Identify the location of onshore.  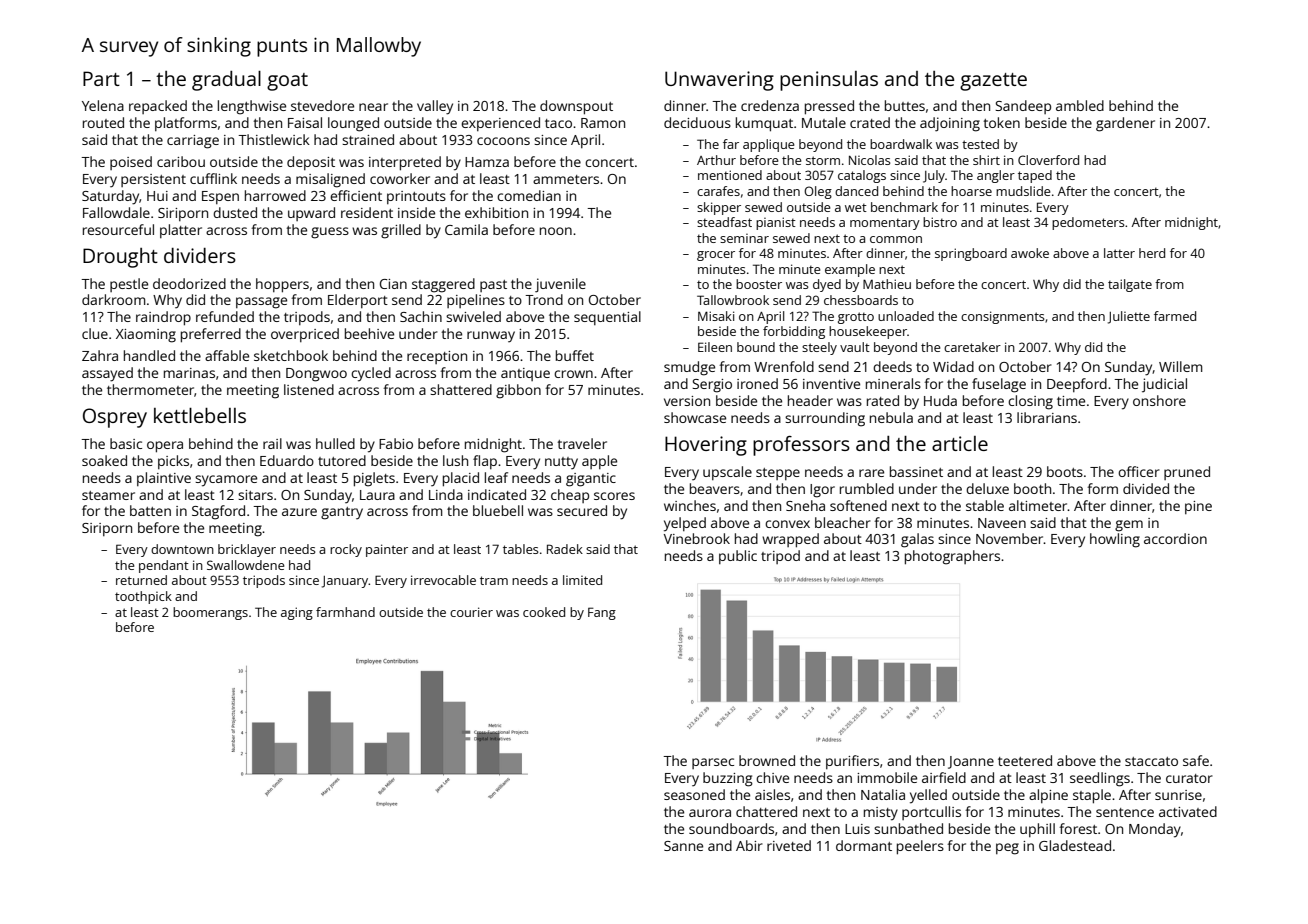
(1159, 400).
